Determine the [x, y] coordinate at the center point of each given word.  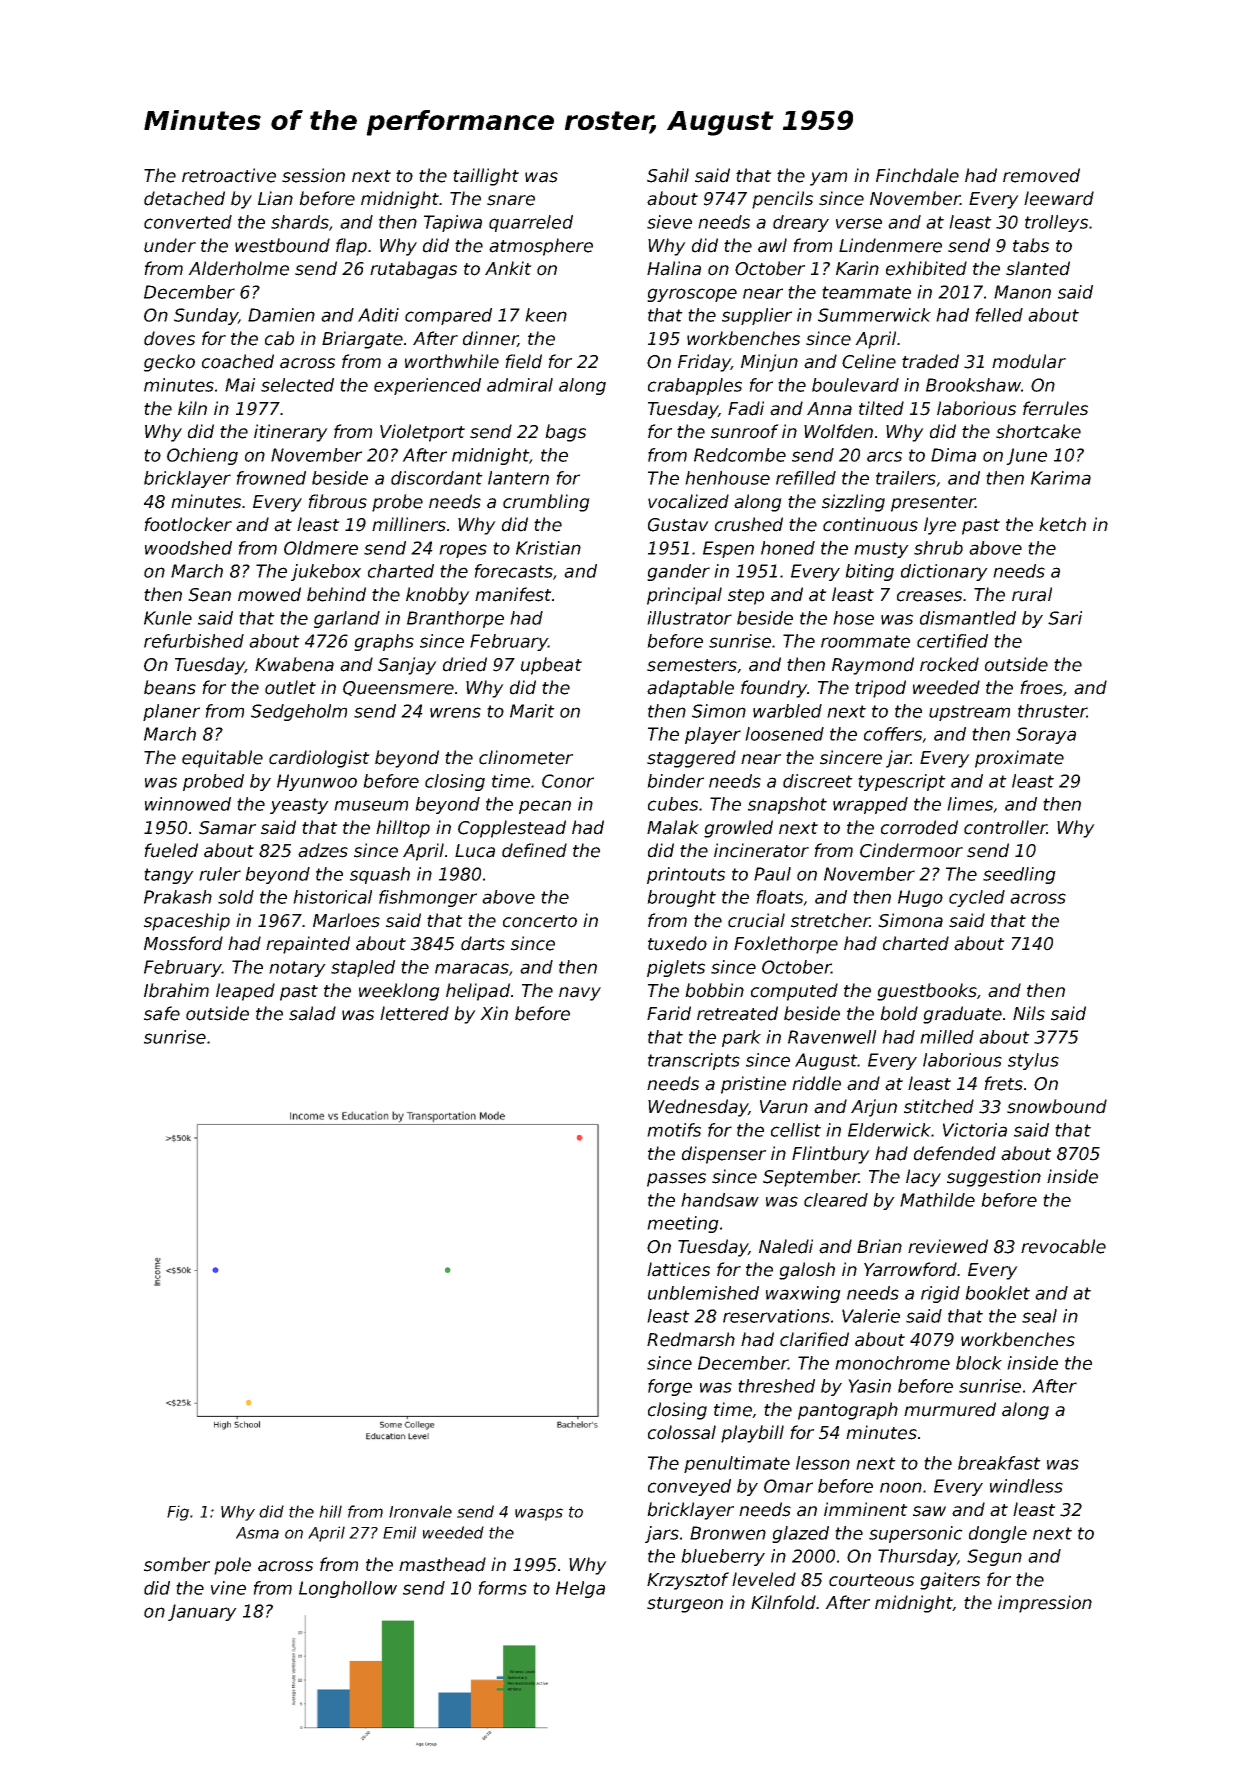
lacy [923, 1178]
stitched [939, 1106]
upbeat [551, 666]
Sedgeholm [299, 712]
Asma [257, 1533]
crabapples [695, 386]
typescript [902, 782]
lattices [678, 1269]
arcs [884, 456]
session [313, 175]
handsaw [720, 1200]
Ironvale [420, 1511]
